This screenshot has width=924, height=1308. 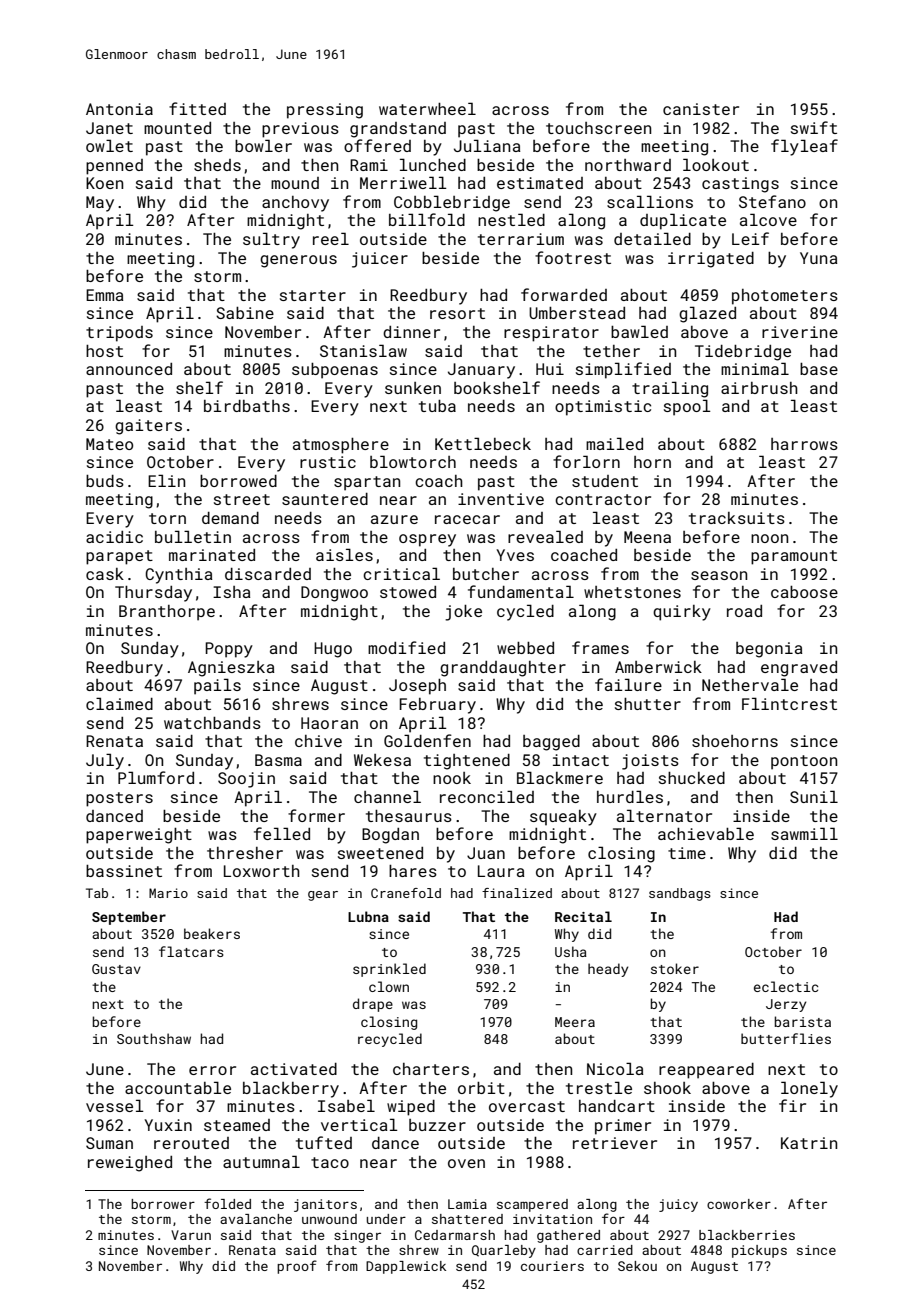 I want to click on swift, so click(x=814, y=127).
